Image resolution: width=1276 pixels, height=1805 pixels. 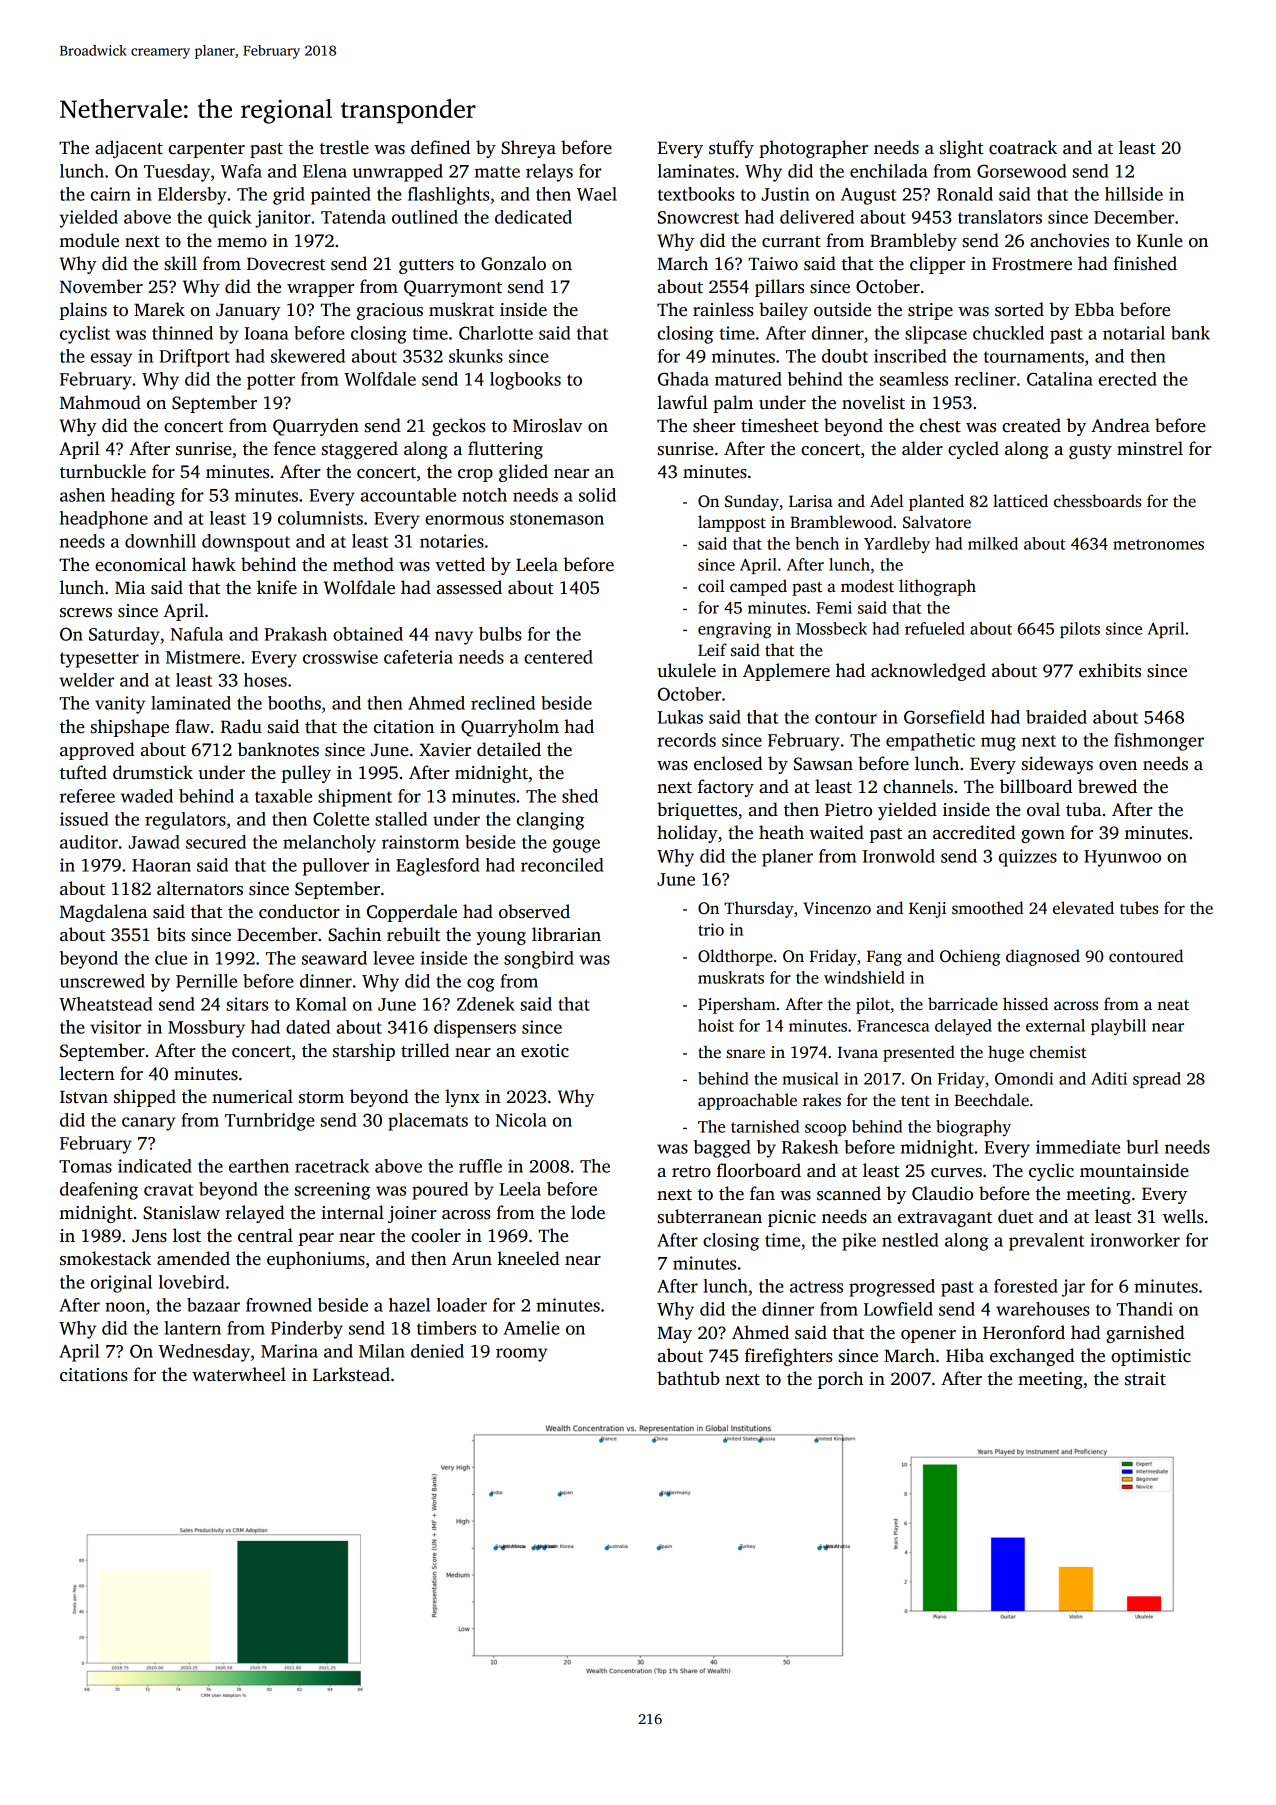 I want to click on coatrack, so click(x=1023, y=147).
